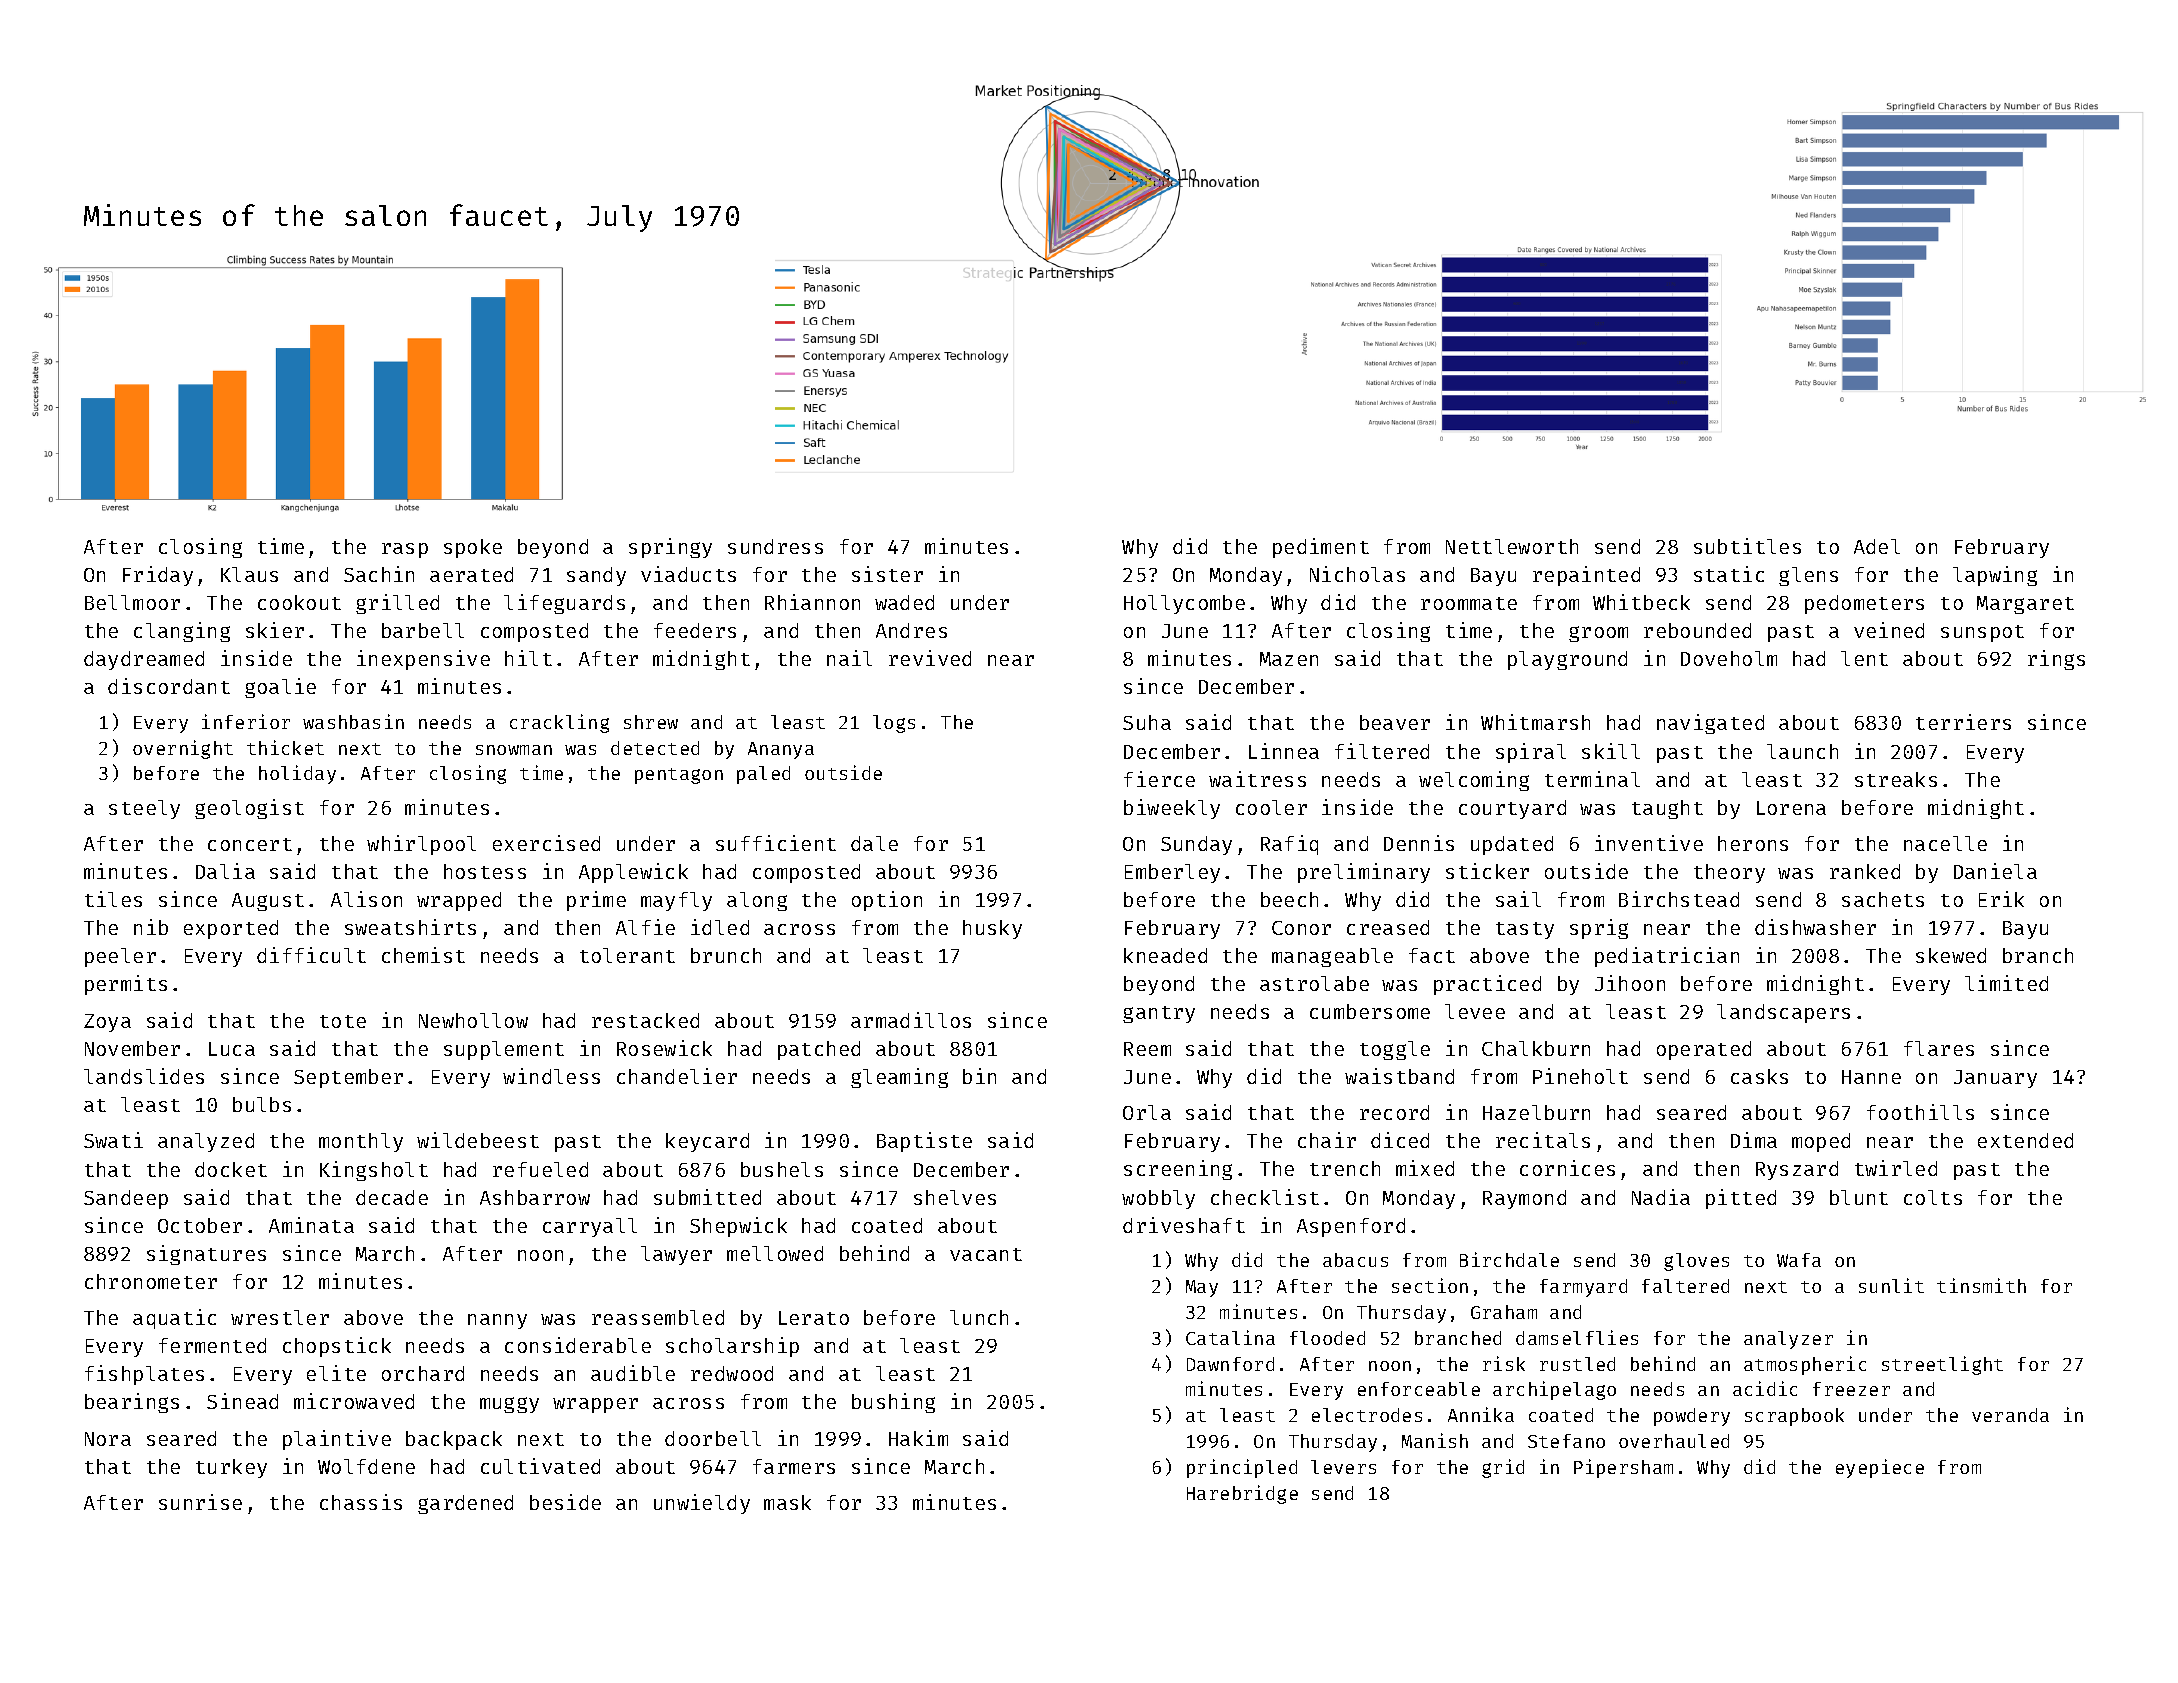 This image has height=1683, width=2178. Describe the element at coordinates (1321, 548) in the image. I see `pediment` at that location.
